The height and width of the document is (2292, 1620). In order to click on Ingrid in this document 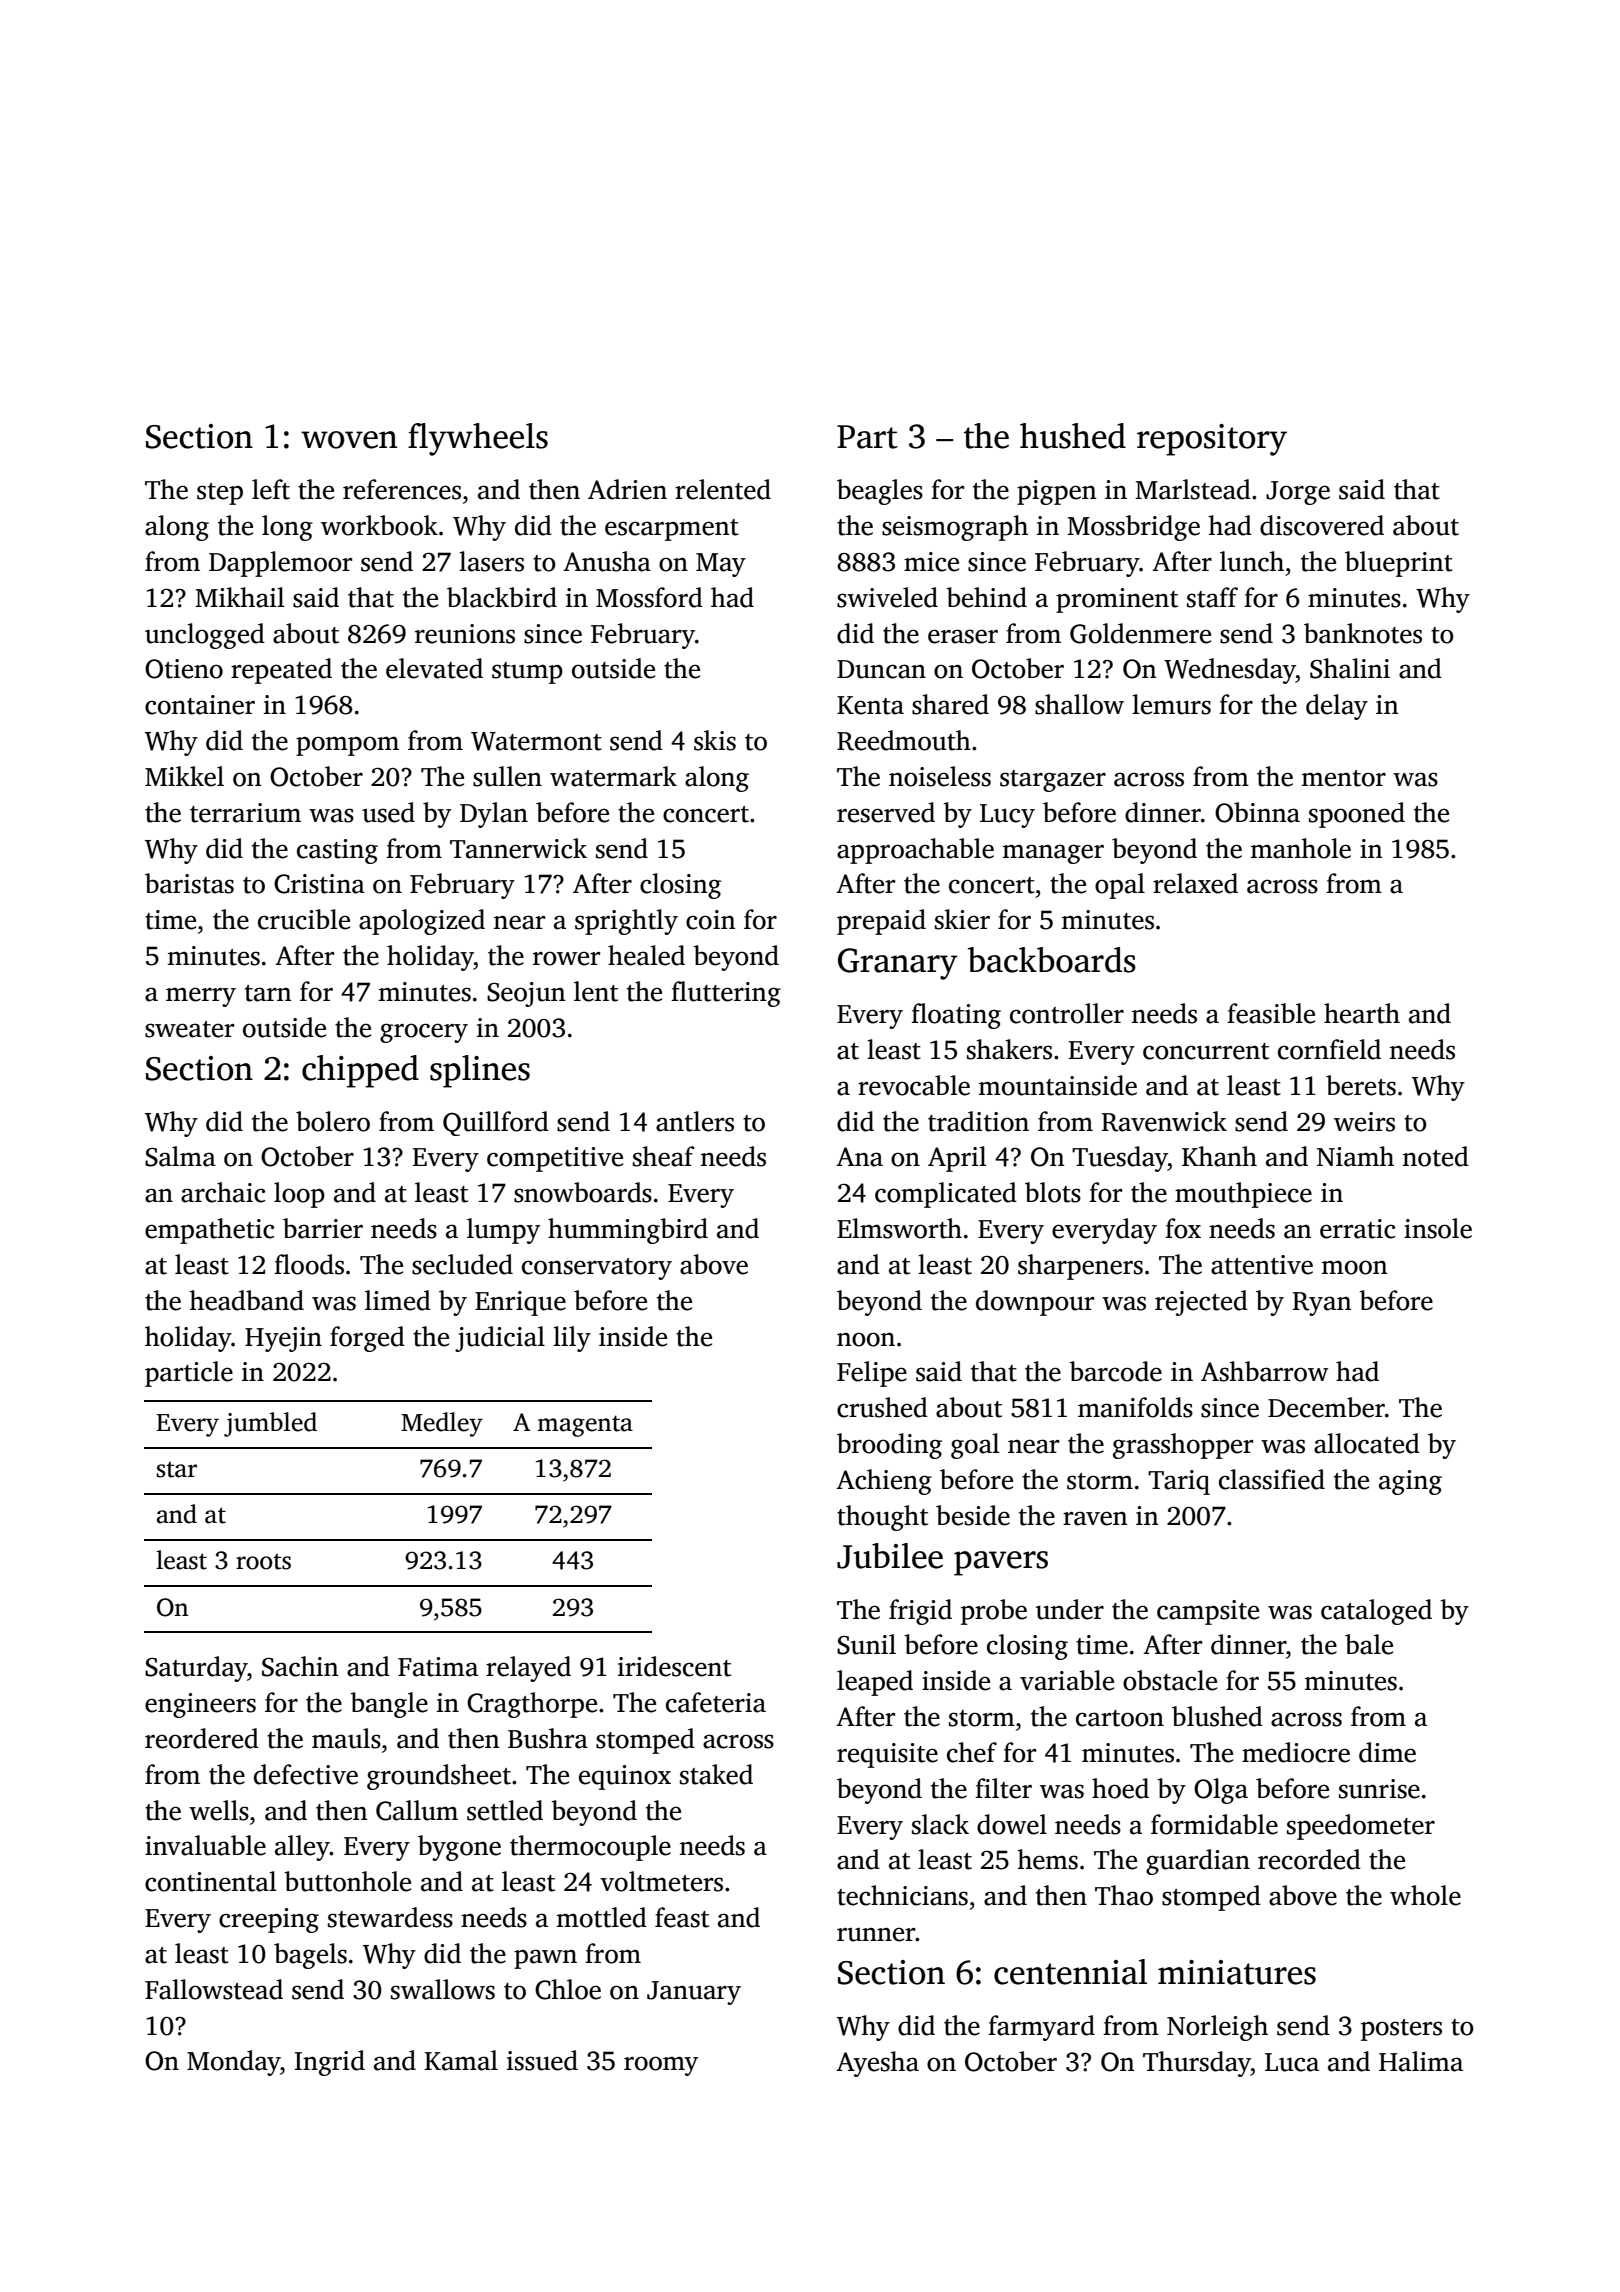, I will do `click(330, 2063)`.
